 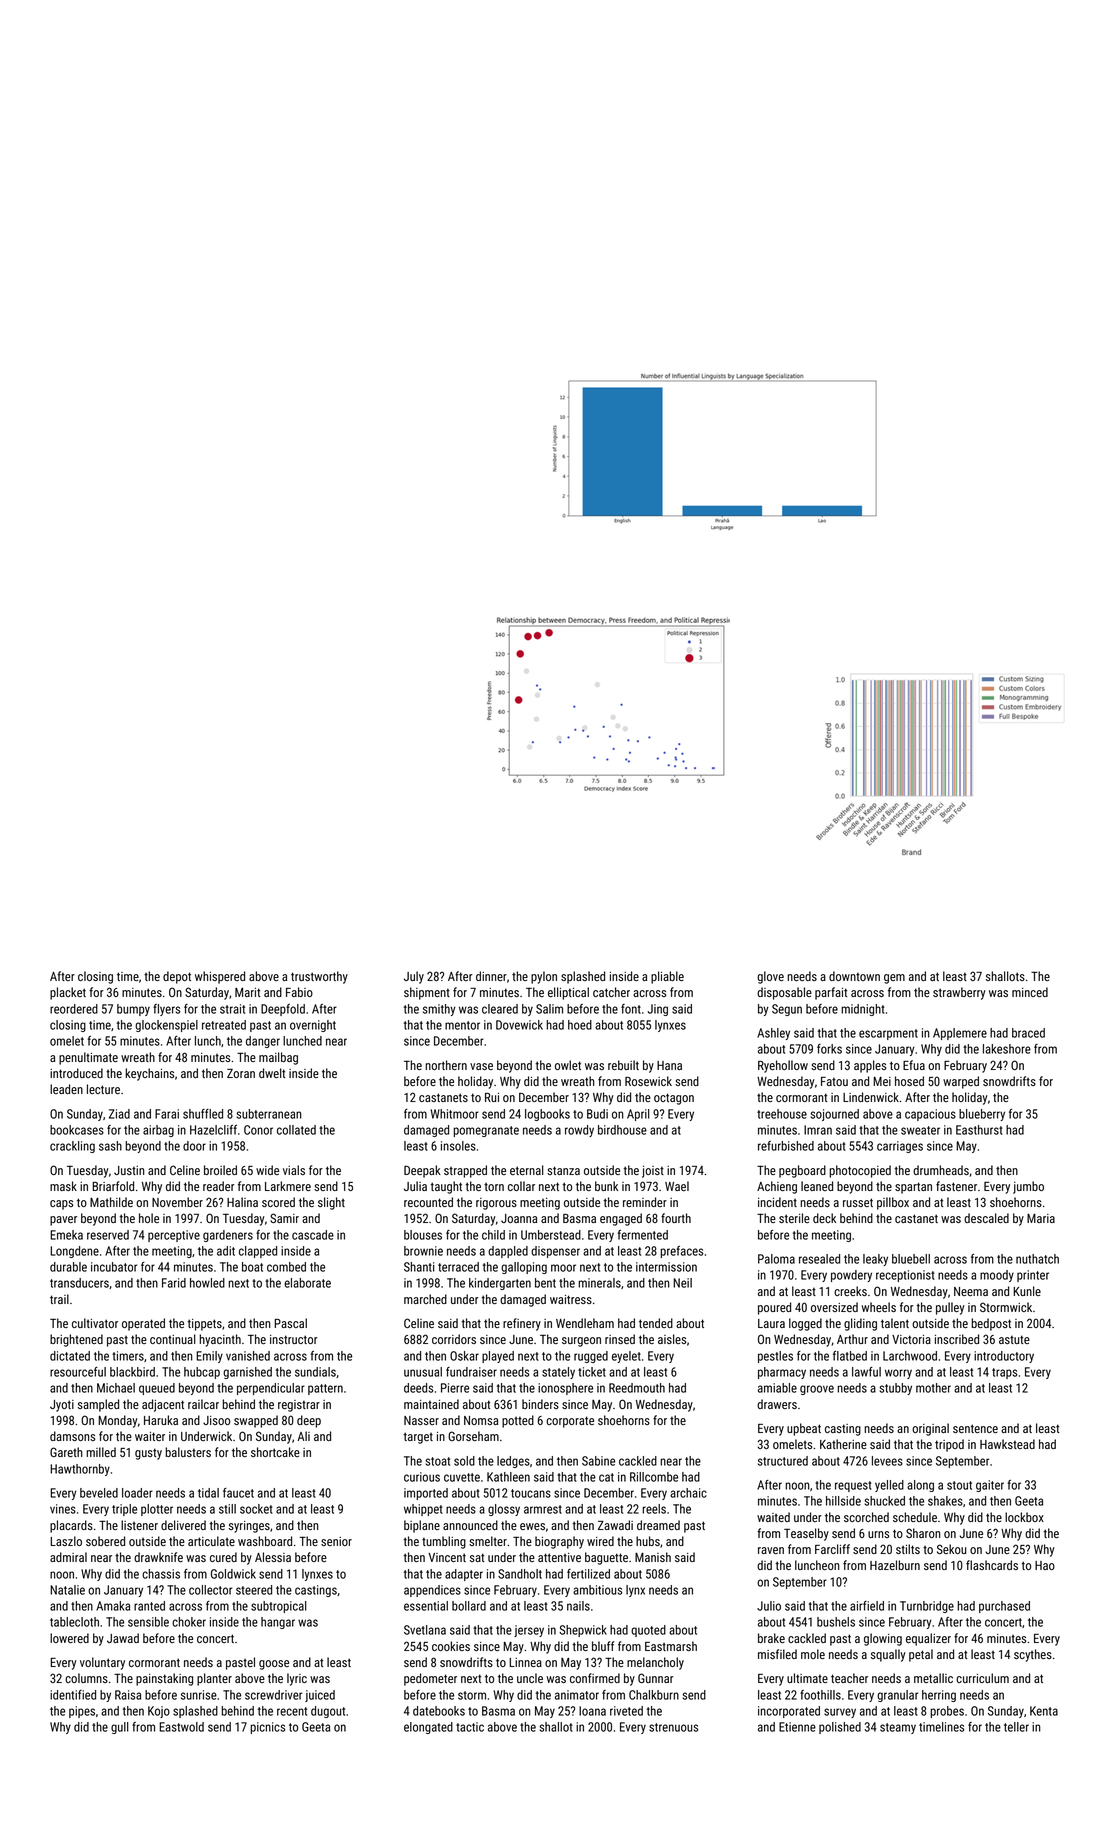 I want to click on Hazelburn, so click(x=895, y=1565).
